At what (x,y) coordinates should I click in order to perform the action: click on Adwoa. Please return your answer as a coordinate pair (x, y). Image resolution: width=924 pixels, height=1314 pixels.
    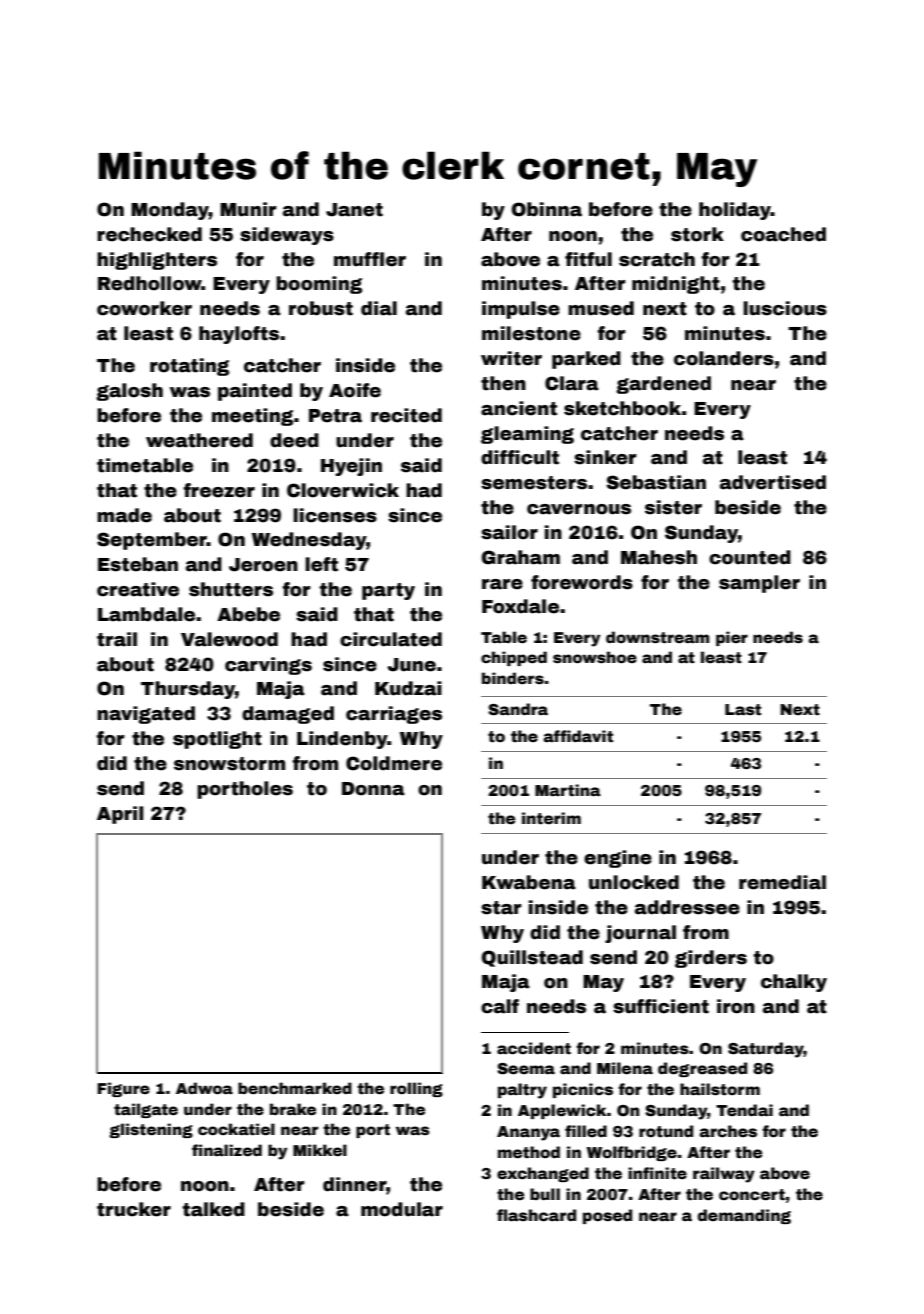
    Looking at the image, I should click on (204, 1088).
